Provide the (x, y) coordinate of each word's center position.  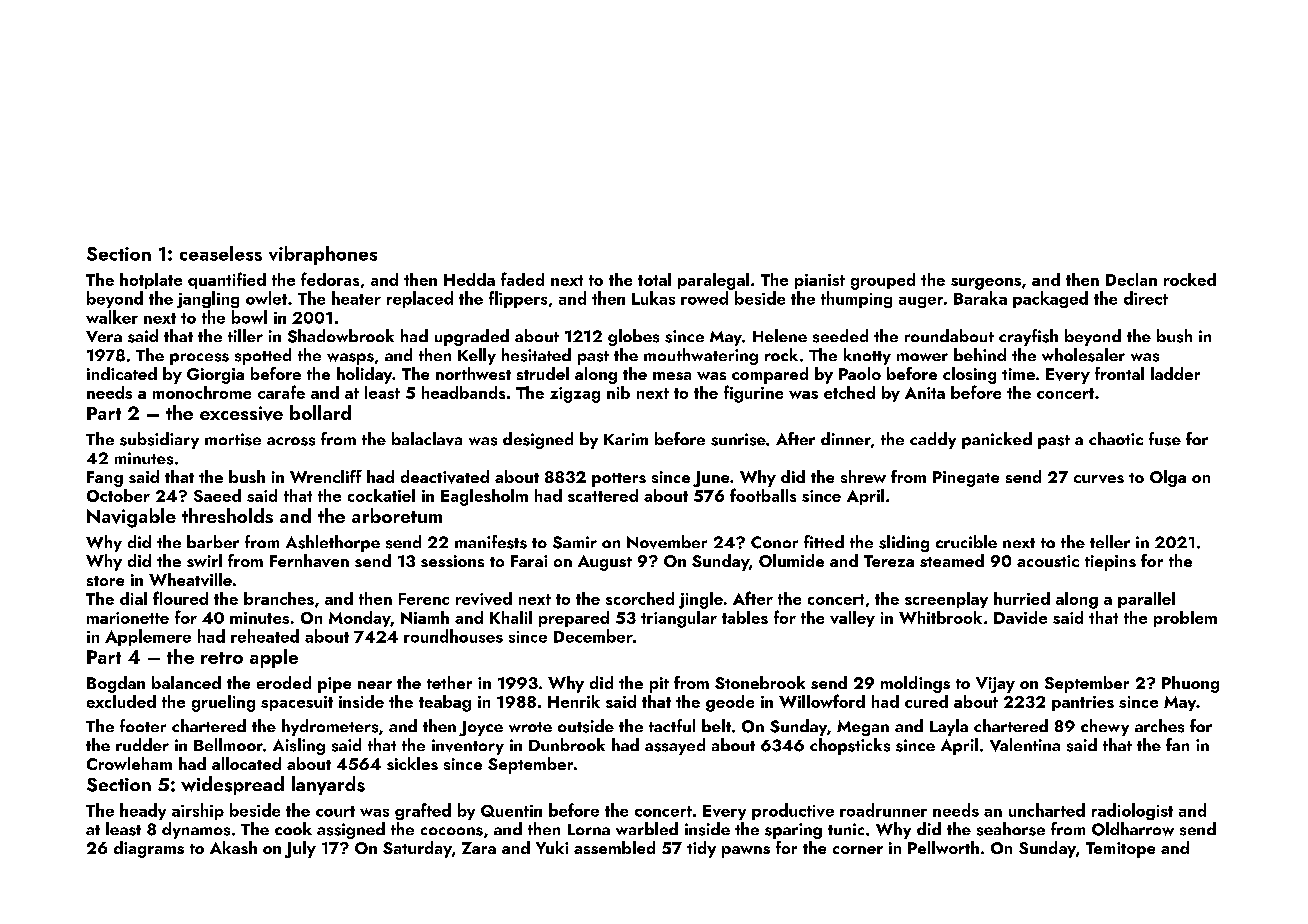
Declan (1131, 279)
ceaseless (221, 253)
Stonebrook (760, 682)
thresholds (227, 515)
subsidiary (159, 440)
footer (143, 725)
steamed (952, 560)
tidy (701, 849)
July (300, 849)
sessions (452, 561)
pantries (1083, 703)
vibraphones (323, 255)
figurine (753, 394)
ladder (1175, 373)
